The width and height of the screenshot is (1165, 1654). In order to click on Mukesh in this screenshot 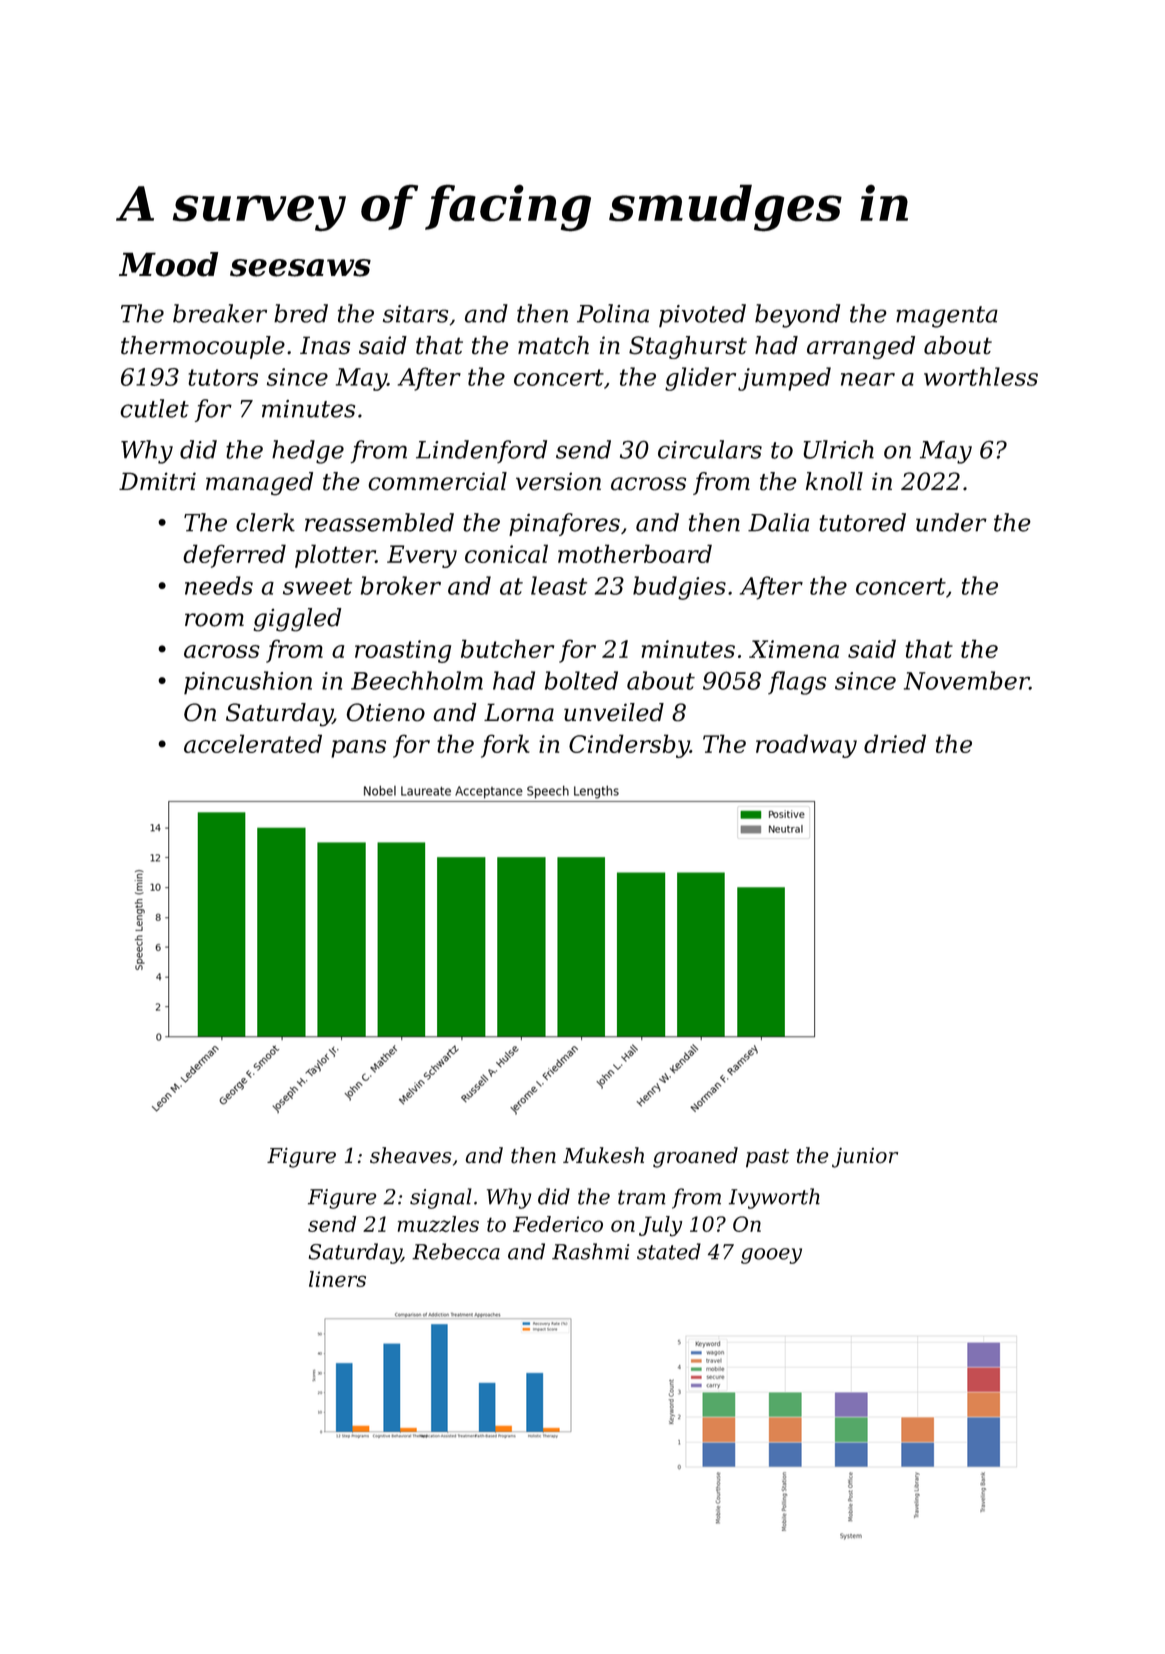, I will do `click(603, 1155)`.
